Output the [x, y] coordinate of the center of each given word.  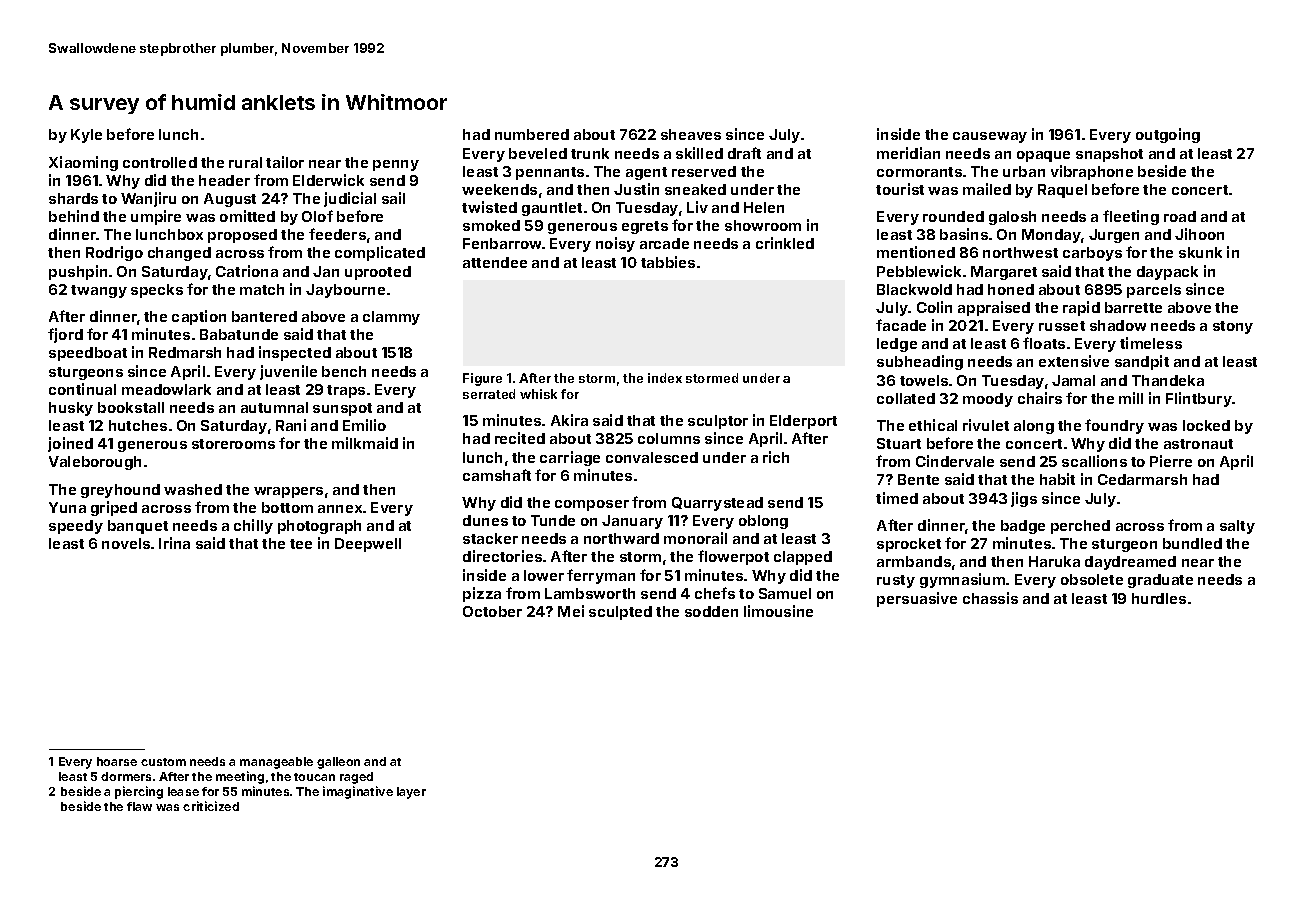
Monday [1051, 236]
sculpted [620, 613]
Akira [569, 420]
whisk [538, 394]
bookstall [131, 407]
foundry [1114, 426]
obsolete [1092, 579]
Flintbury [1199, 399]
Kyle [86, 136]
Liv [697, 207]
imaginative [358, 792]
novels [126, 543]
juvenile [288, 372]
